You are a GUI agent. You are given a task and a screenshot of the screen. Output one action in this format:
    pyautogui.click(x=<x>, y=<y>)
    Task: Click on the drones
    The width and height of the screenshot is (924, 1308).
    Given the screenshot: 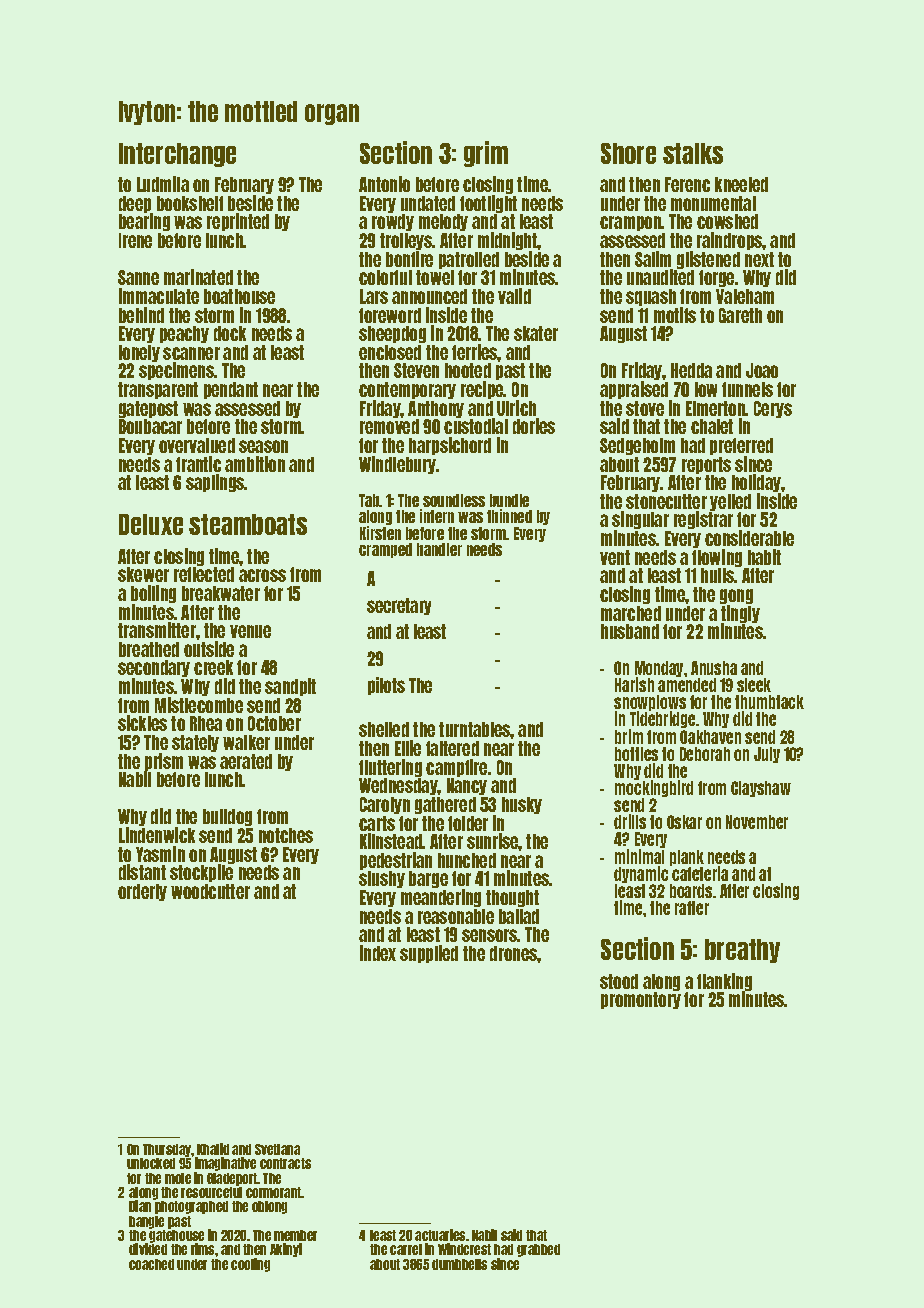 What is the action you would take?
    pyautogui.click(x=514, y=953)
